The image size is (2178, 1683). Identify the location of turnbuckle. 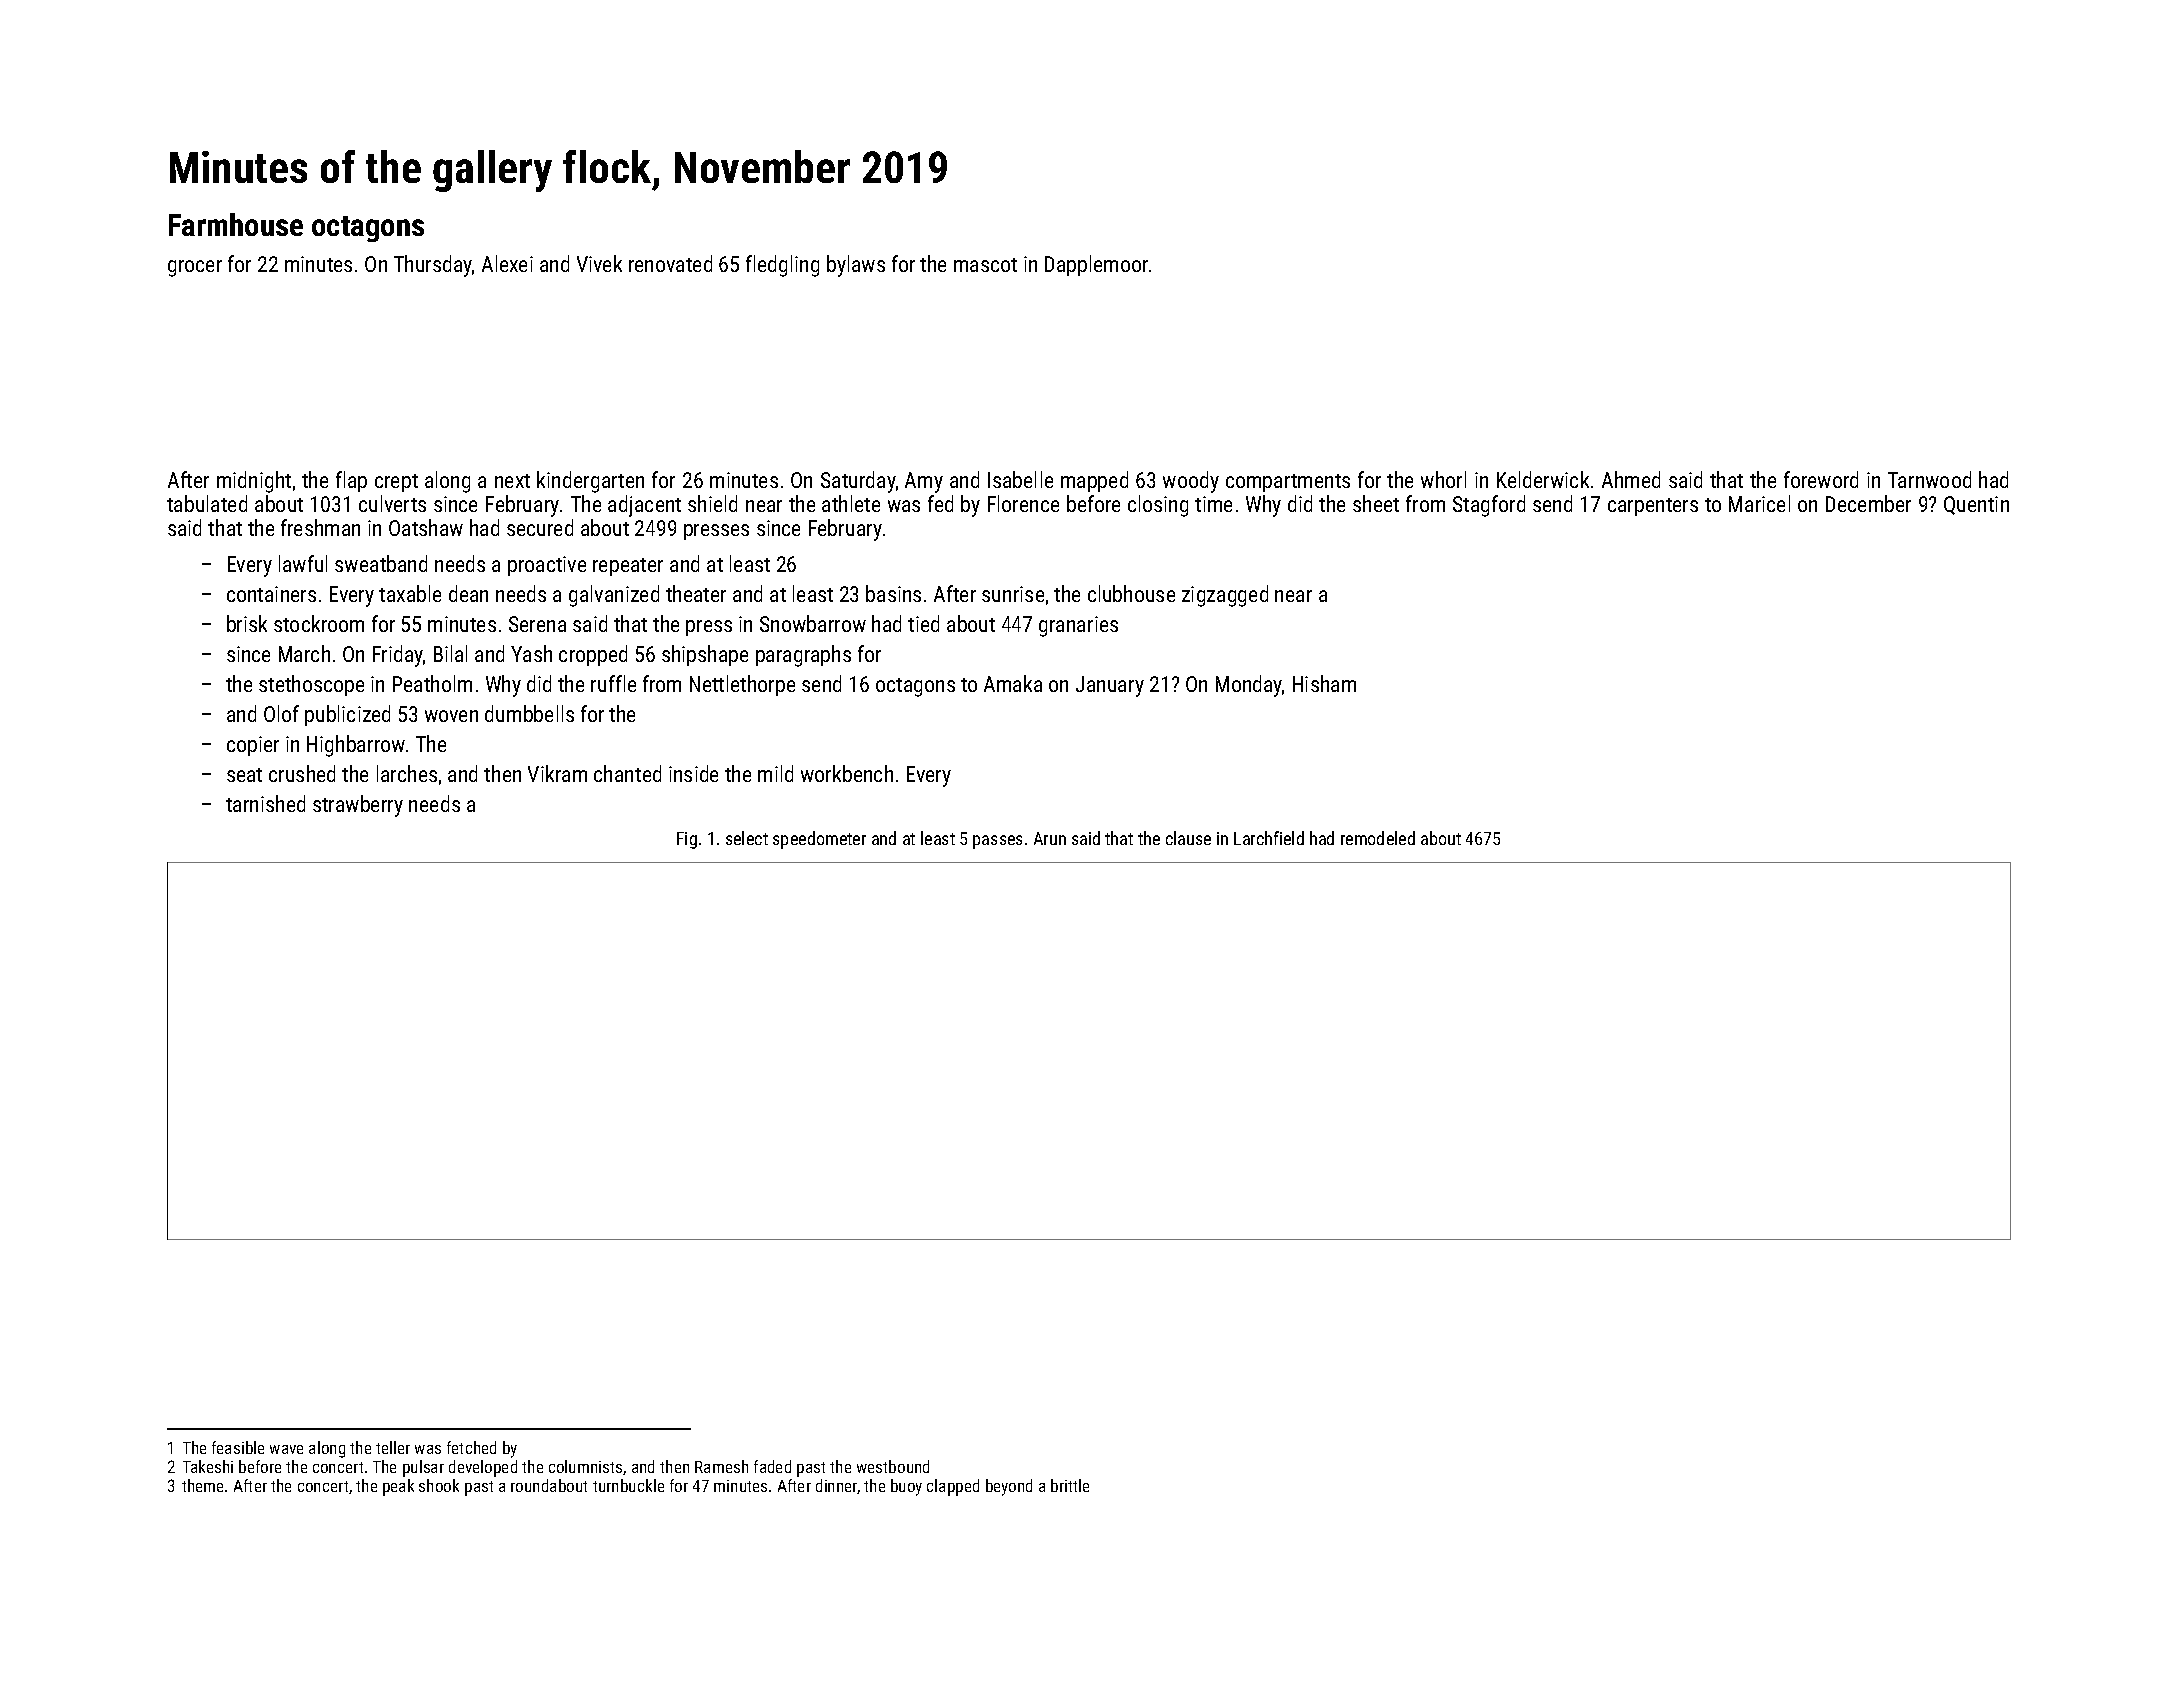
(628, 1485).
